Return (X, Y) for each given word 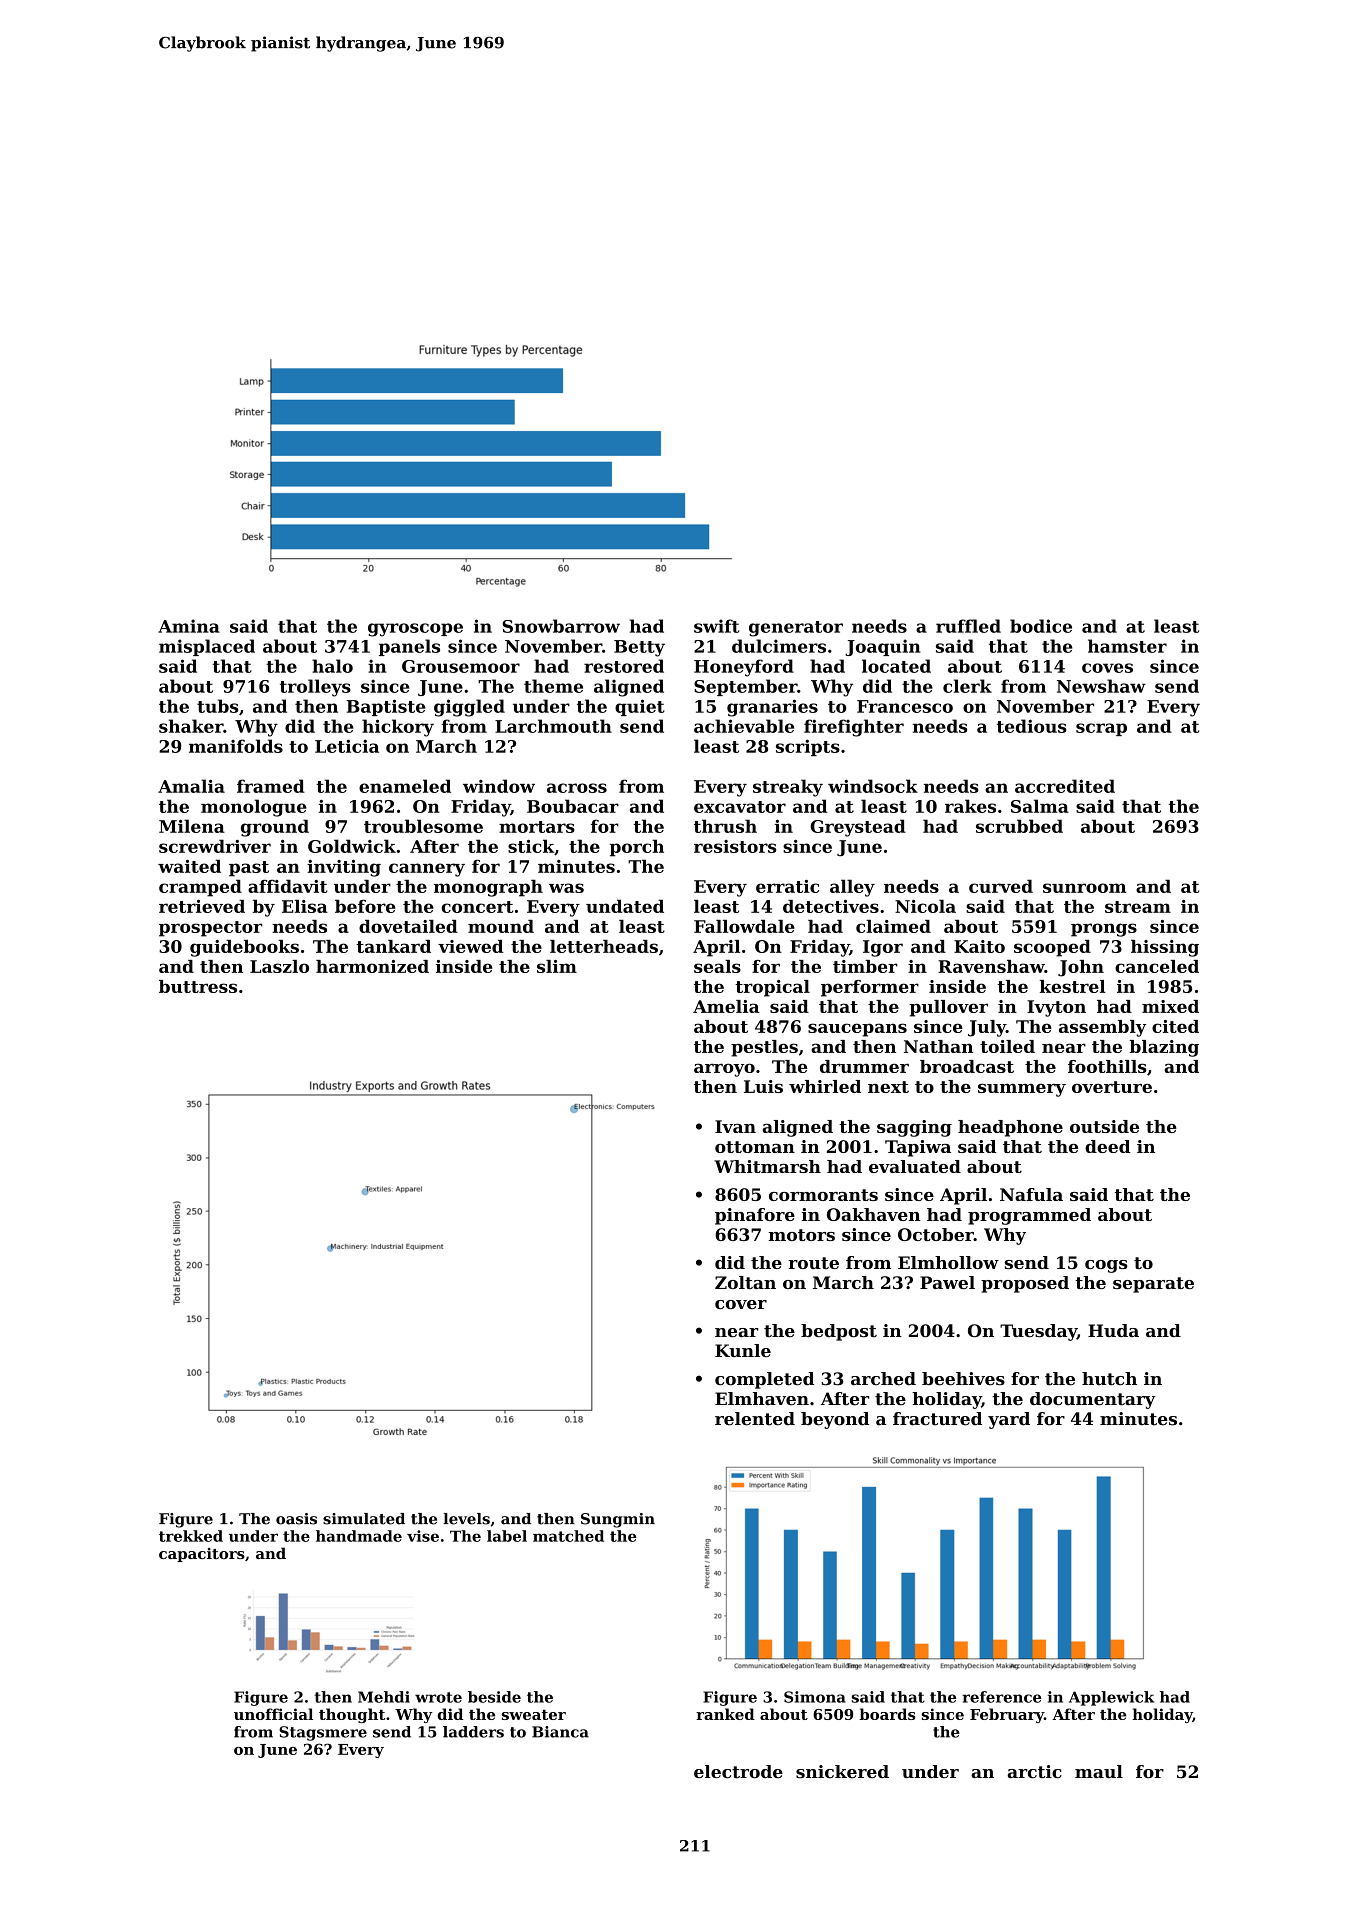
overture (1112, 1087)
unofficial (273, 1714)
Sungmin (618, 1520)
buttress (198, 986)
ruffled (968, 626)
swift (716, 626)
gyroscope (415, 630)
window (499, 786)
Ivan (735, 1126)
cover (741, 1304)
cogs (1106, 1266)
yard (1009, 1420)
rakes (970, 806)
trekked (191, 1536)
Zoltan (745, 1282)
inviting (344, 868)
